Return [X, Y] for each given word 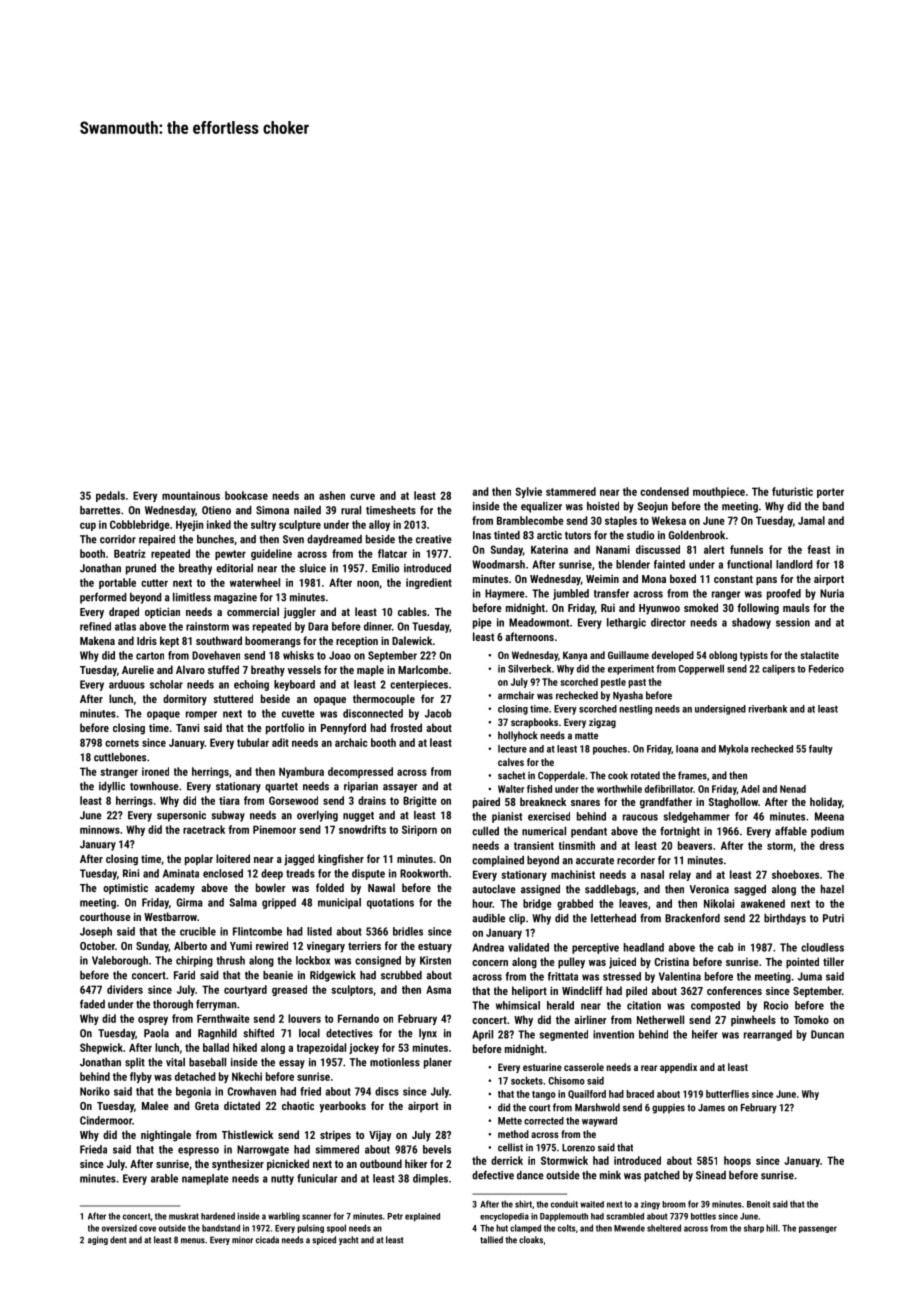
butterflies [727, 1094]
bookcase [246, 495]
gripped [279, 903]
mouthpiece [719, 492]
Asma [438, 989]
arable [164, 1178]
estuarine [542, 1067]
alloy [379, 525]
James [711, 1108]
